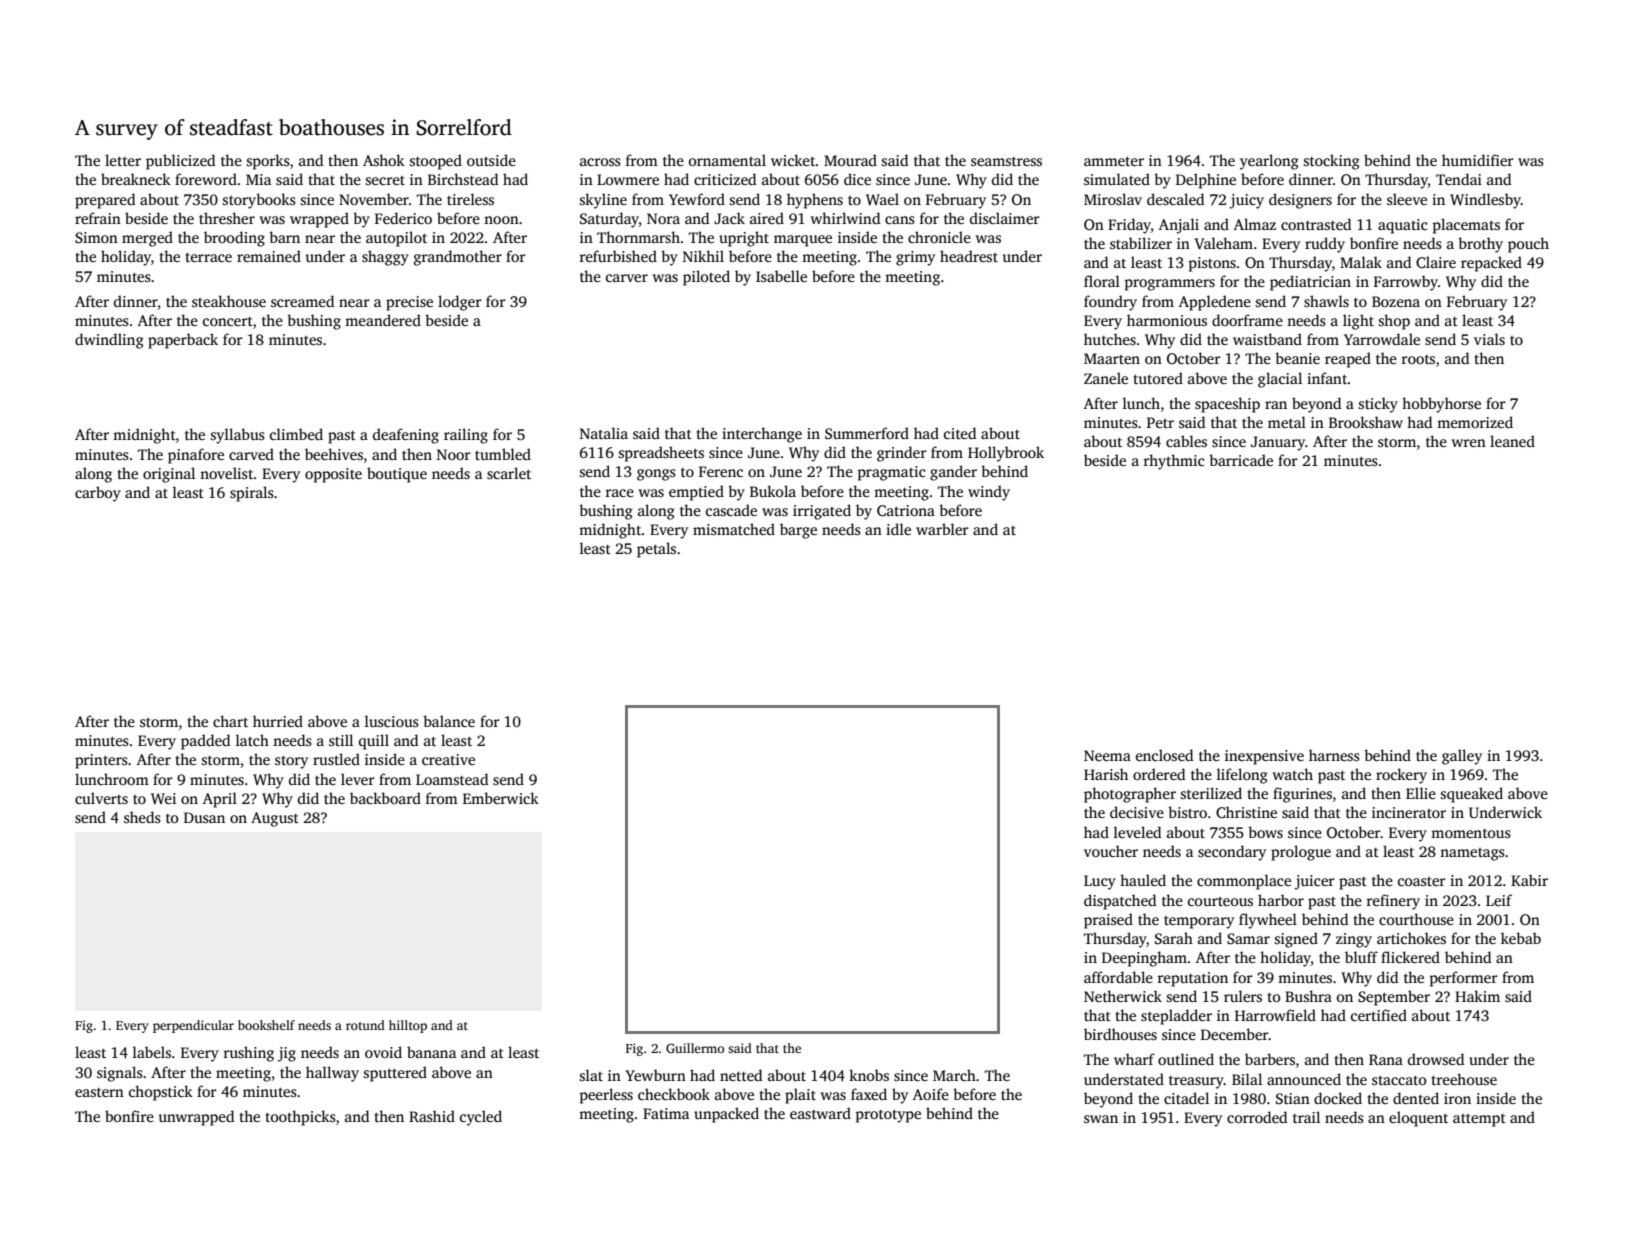 This screenshot has width=1625, height=1256. Describe the element at coordinates (1478, 160) in the screenshot. I see `humidifier` at that location.
